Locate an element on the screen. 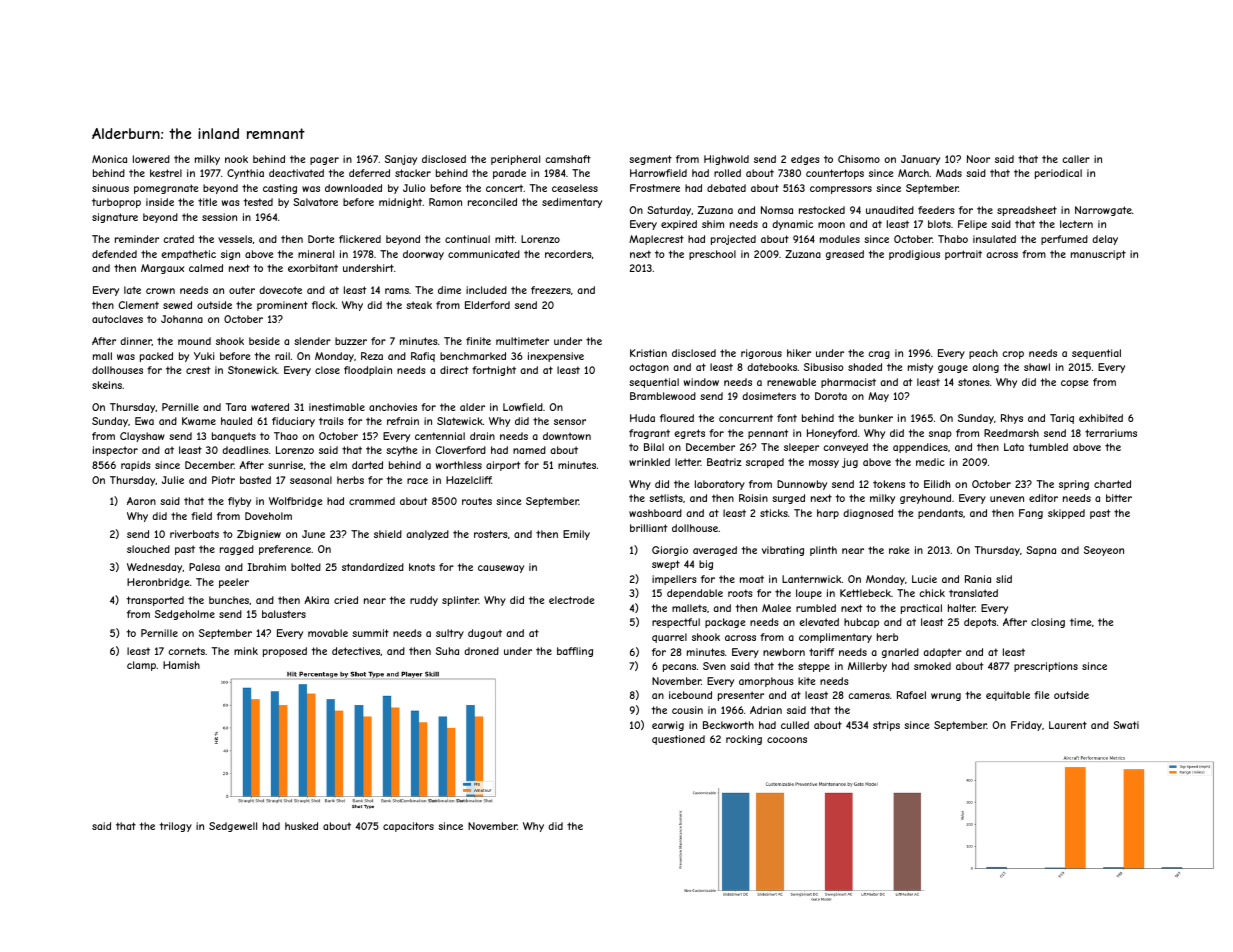 The height and width of the screenshot is (952, 1233). dinner is located at coordinates (136, 341).
